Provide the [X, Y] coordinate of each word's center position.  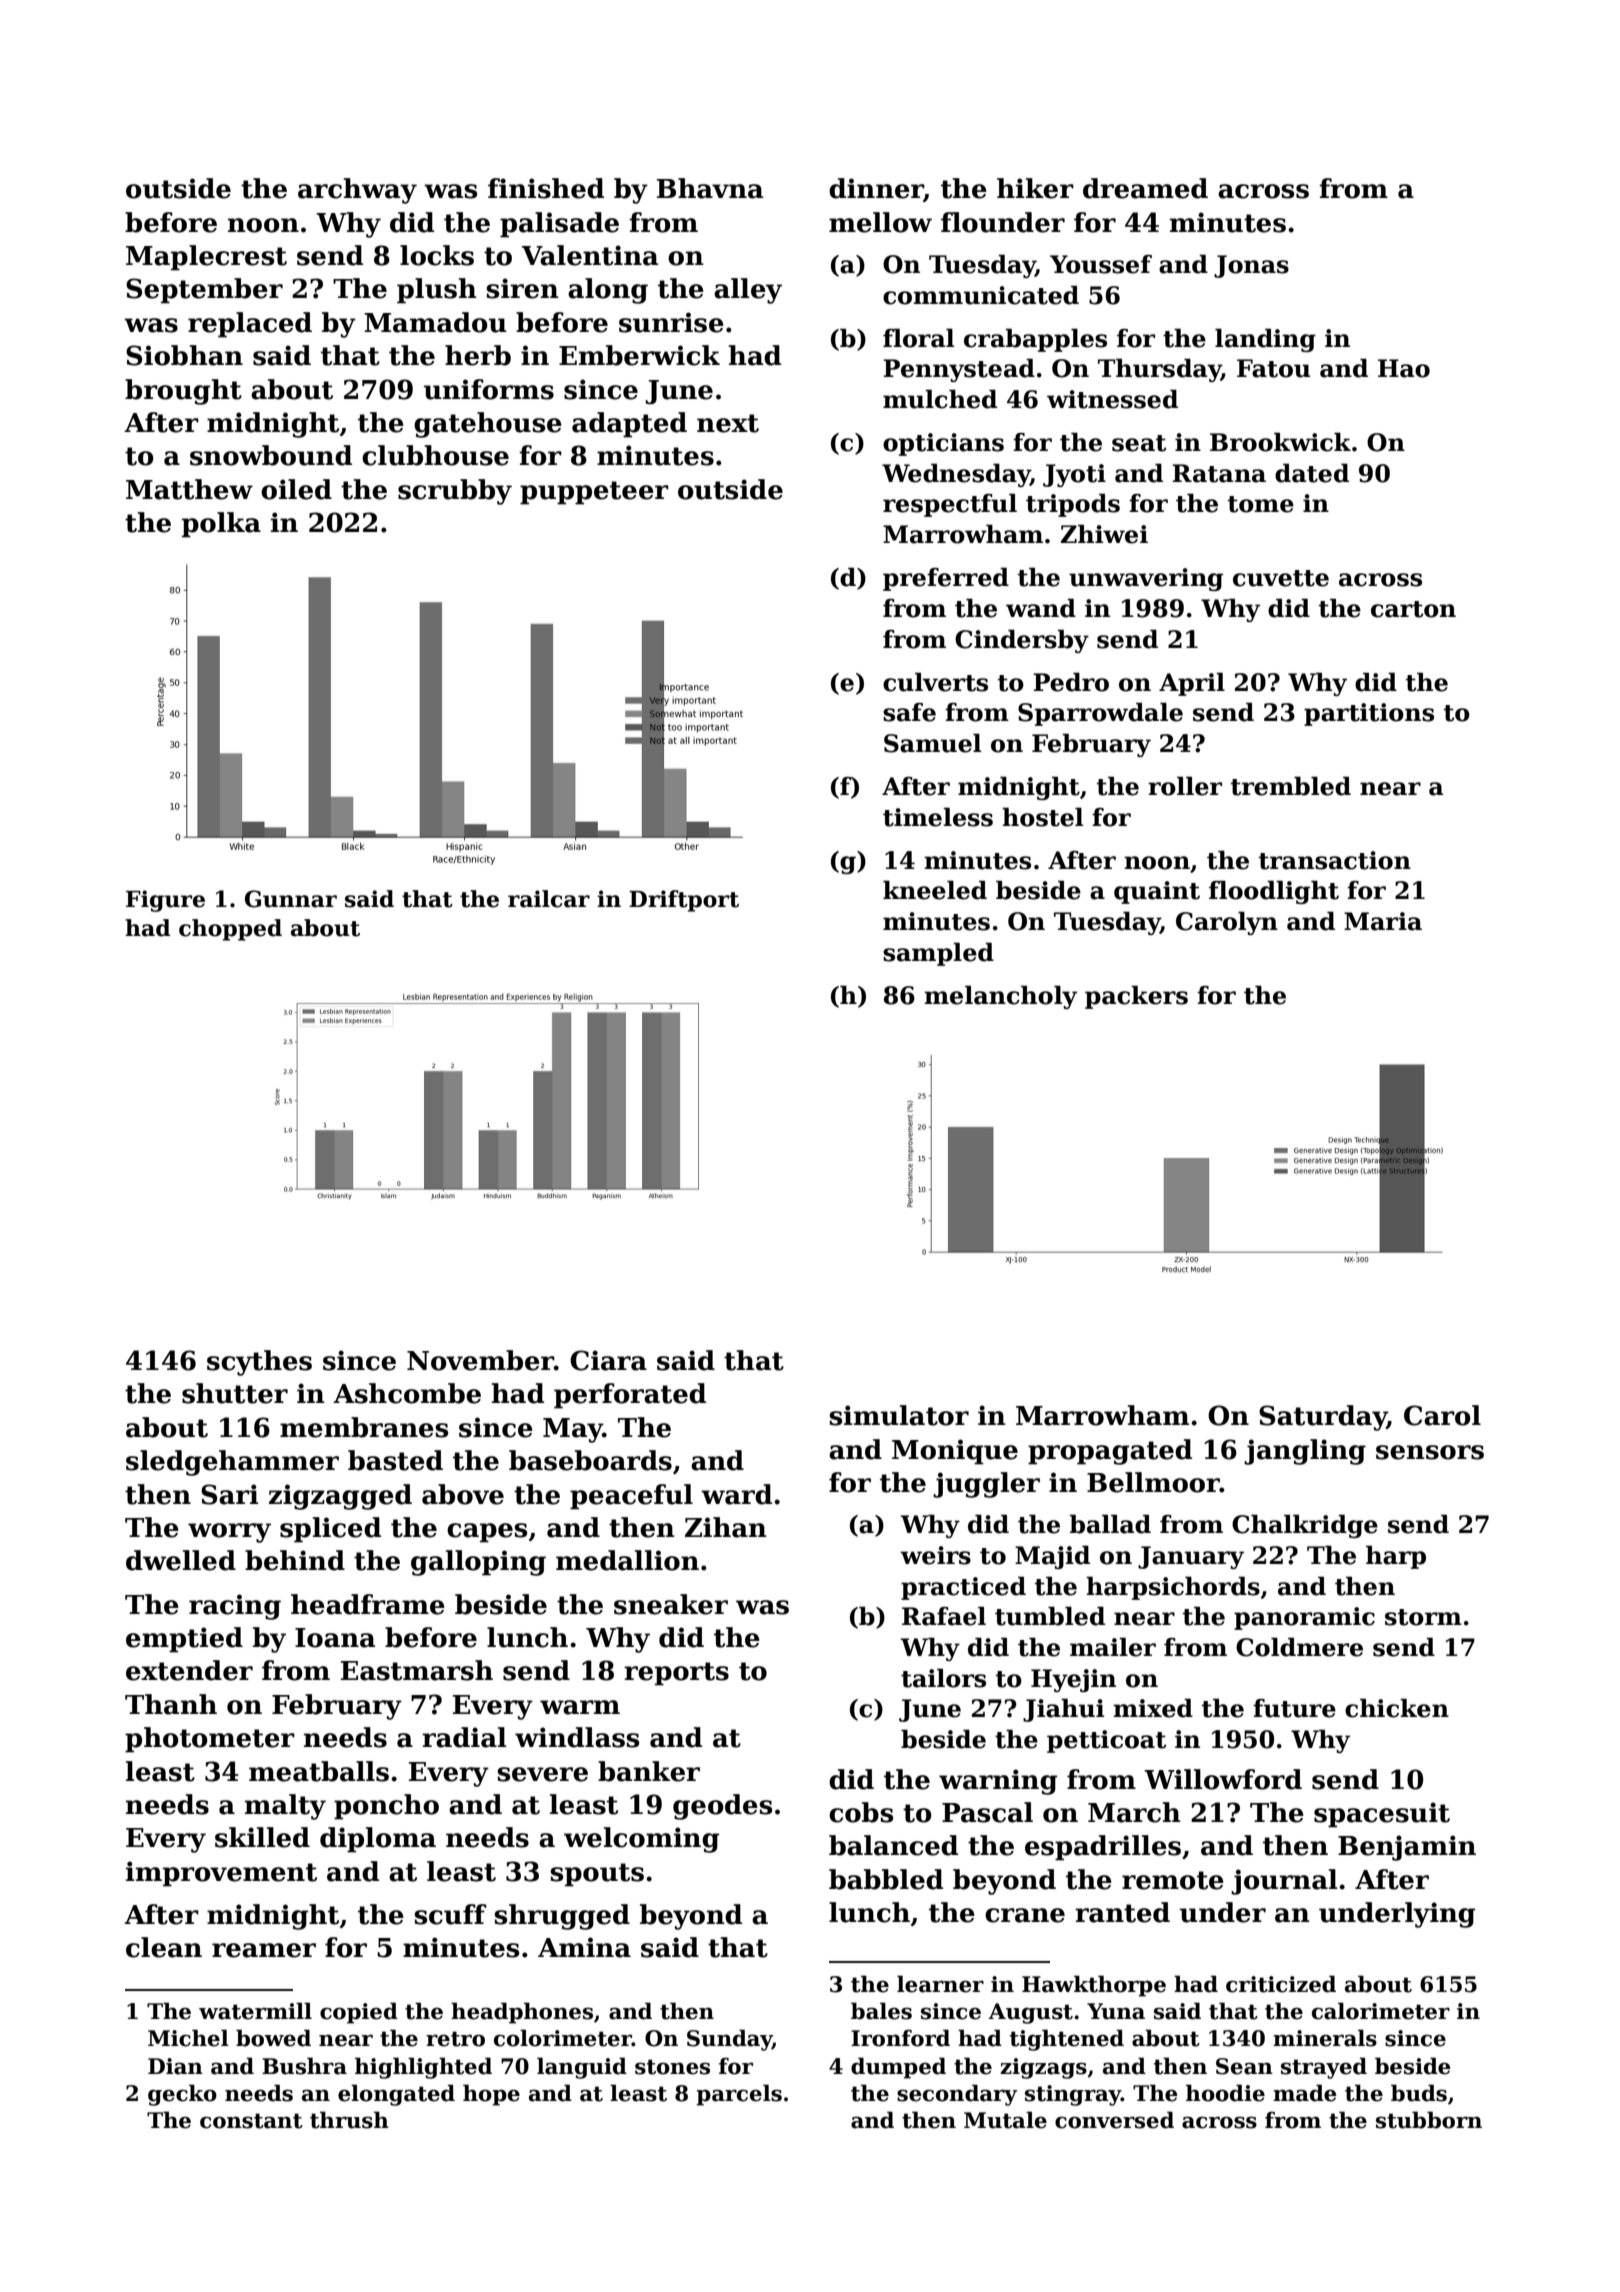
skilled [262, 1837]
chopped [230, 930]
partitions [1369, 714]
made [1305, 2093]
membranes [364, 1427]
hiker [1035, 188]
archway [357, 191]
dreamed [1145, 188]
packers [1136, 997]
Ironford [900, 2038]
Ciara [608, 1360]
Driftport [684, 901]
